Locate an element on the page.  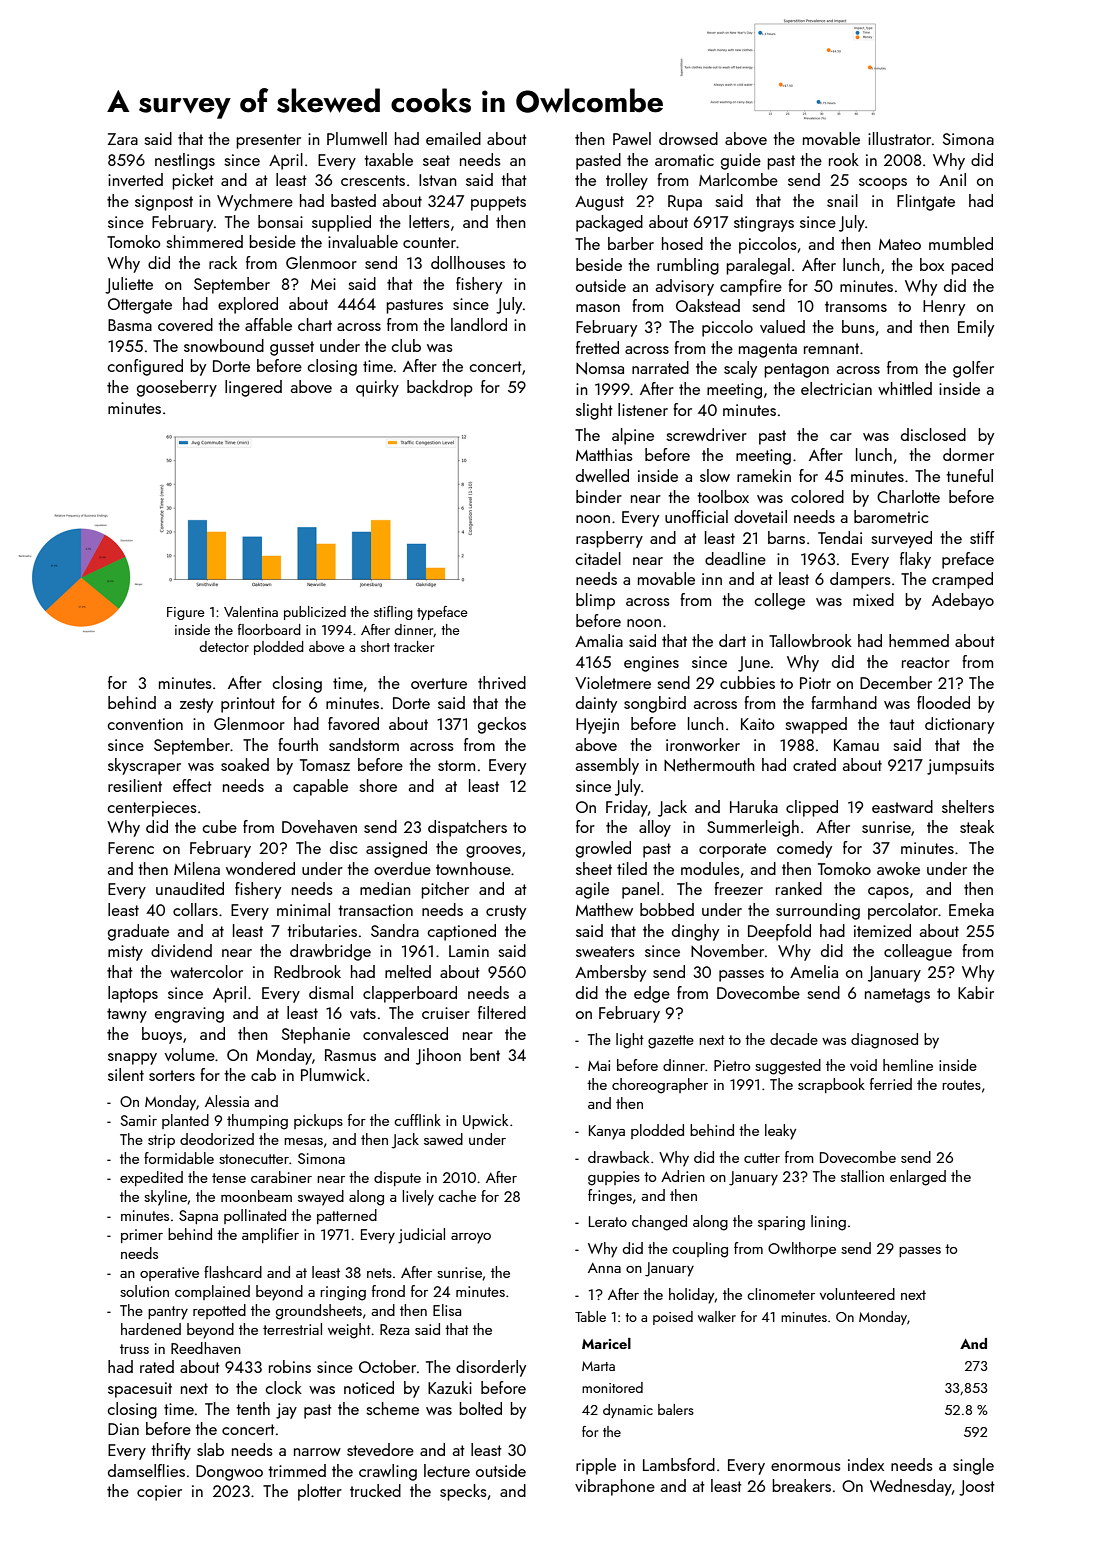
spacesuit is located at coordinates (140, 1390).
